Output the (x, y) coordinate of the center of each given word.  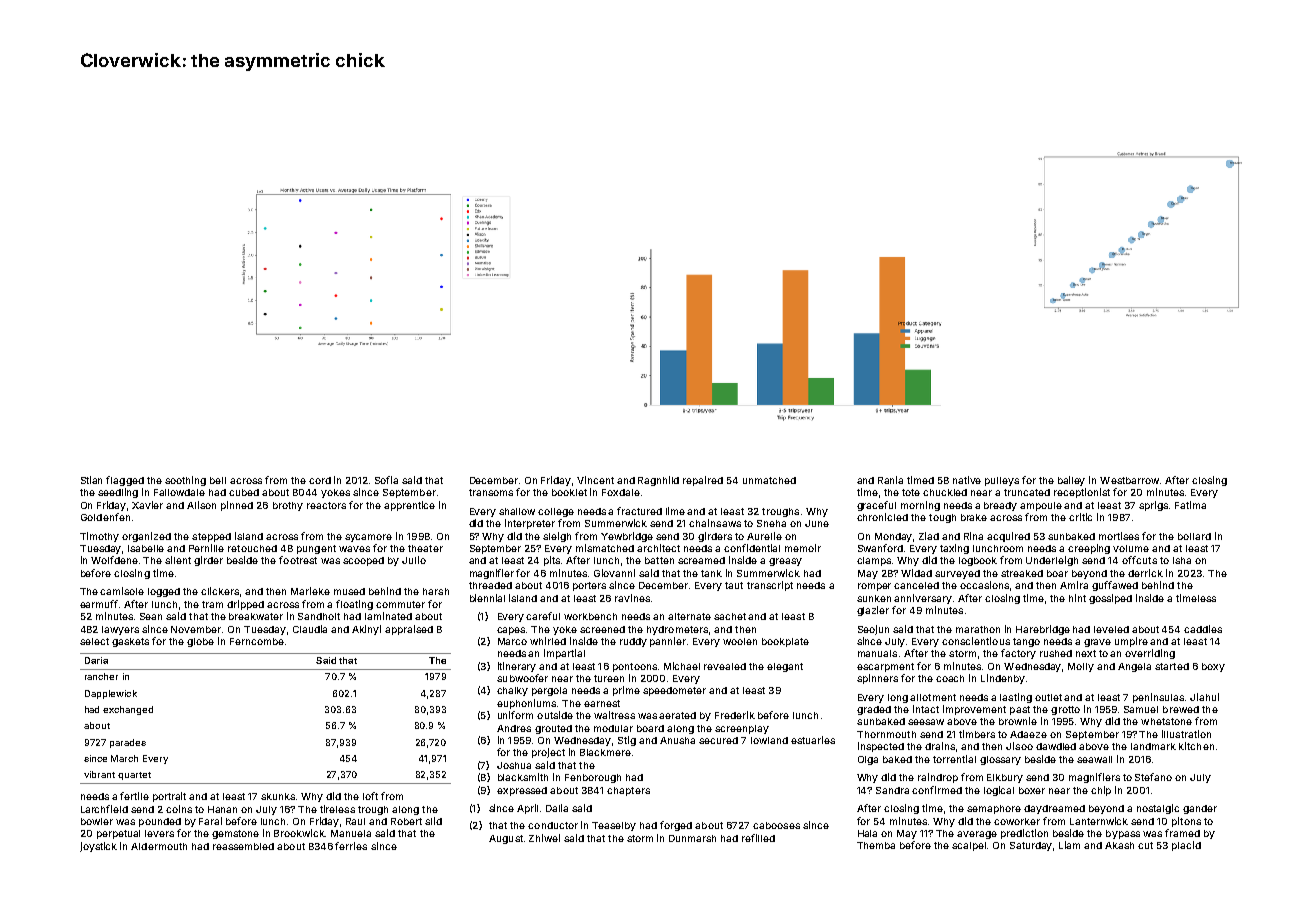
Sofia (386, 480)
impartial (564, 654)
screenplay (742, 729)
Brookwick (300, 833)
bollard (1194, 536)
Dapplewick (111, 694)
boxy (1213, 667)
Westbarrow (1129, 480)
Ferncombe (257, 641)
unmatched (769, 480)
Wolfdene (114, 560)
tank (711, 573)
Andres (514, 728)
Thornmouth (886, 734)
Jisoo (1019, 746)
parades (128, 743)
